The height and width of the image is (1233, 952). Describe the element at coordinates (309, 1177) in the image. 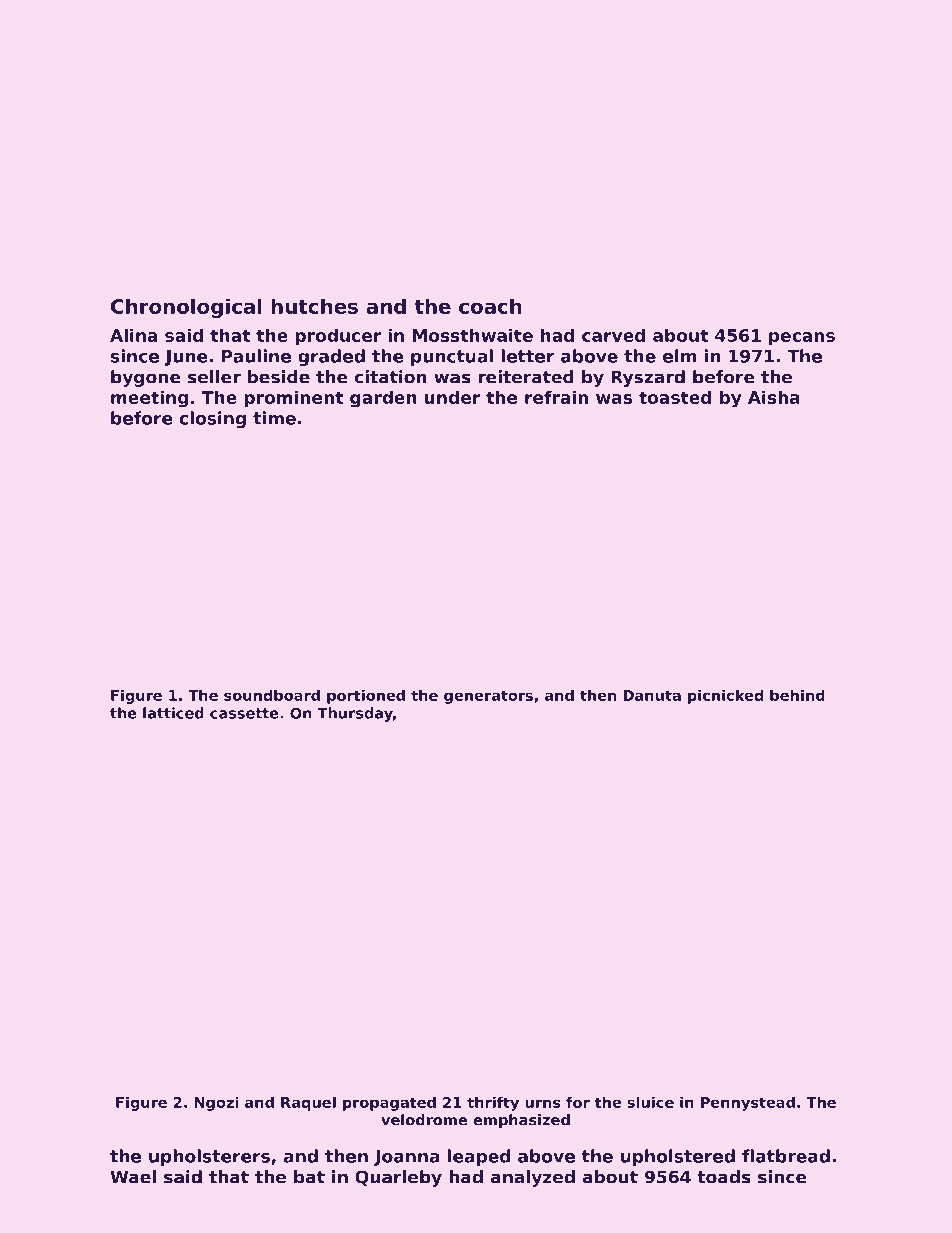

I see `bat` at that location.
